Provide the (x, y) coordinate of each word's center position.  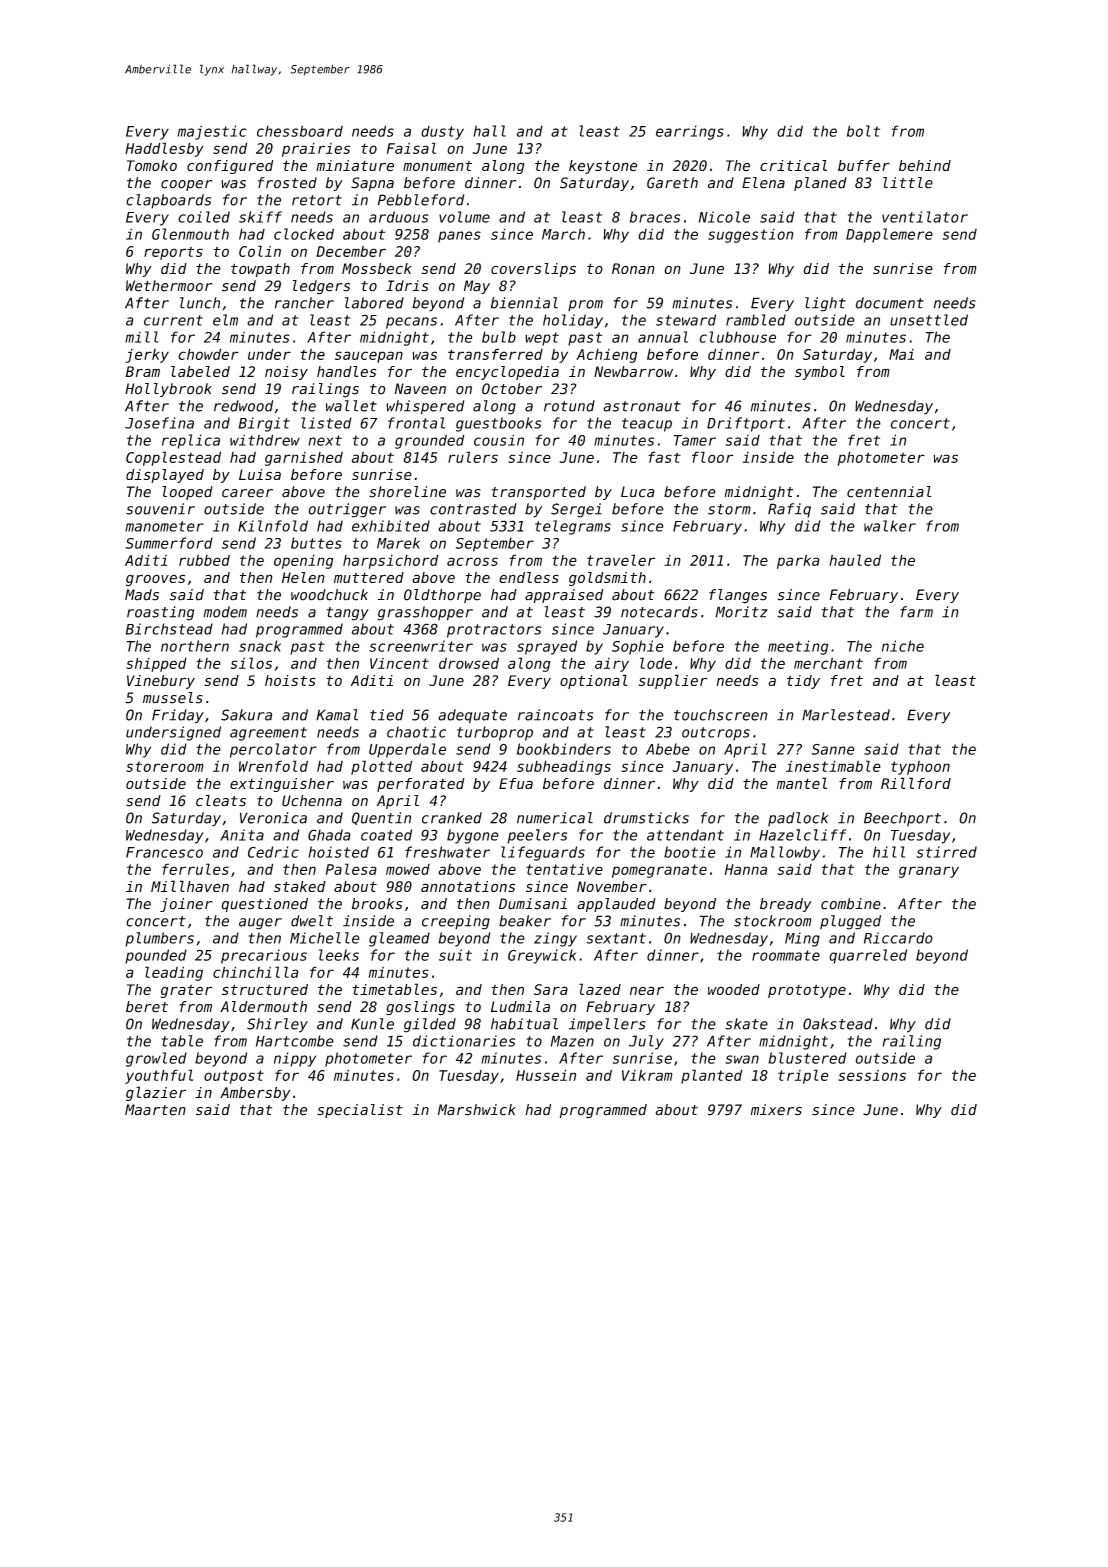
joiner (186, 905)
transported (539, 493)
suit (455, 955)
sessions (872, 1075)
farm (916, 612)
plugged (850, 922)
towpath (260, 270)
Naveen (420, 389)
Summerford (169, 543)
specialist (360, 1111)
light (825, 304)
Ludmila (520, 1007)
